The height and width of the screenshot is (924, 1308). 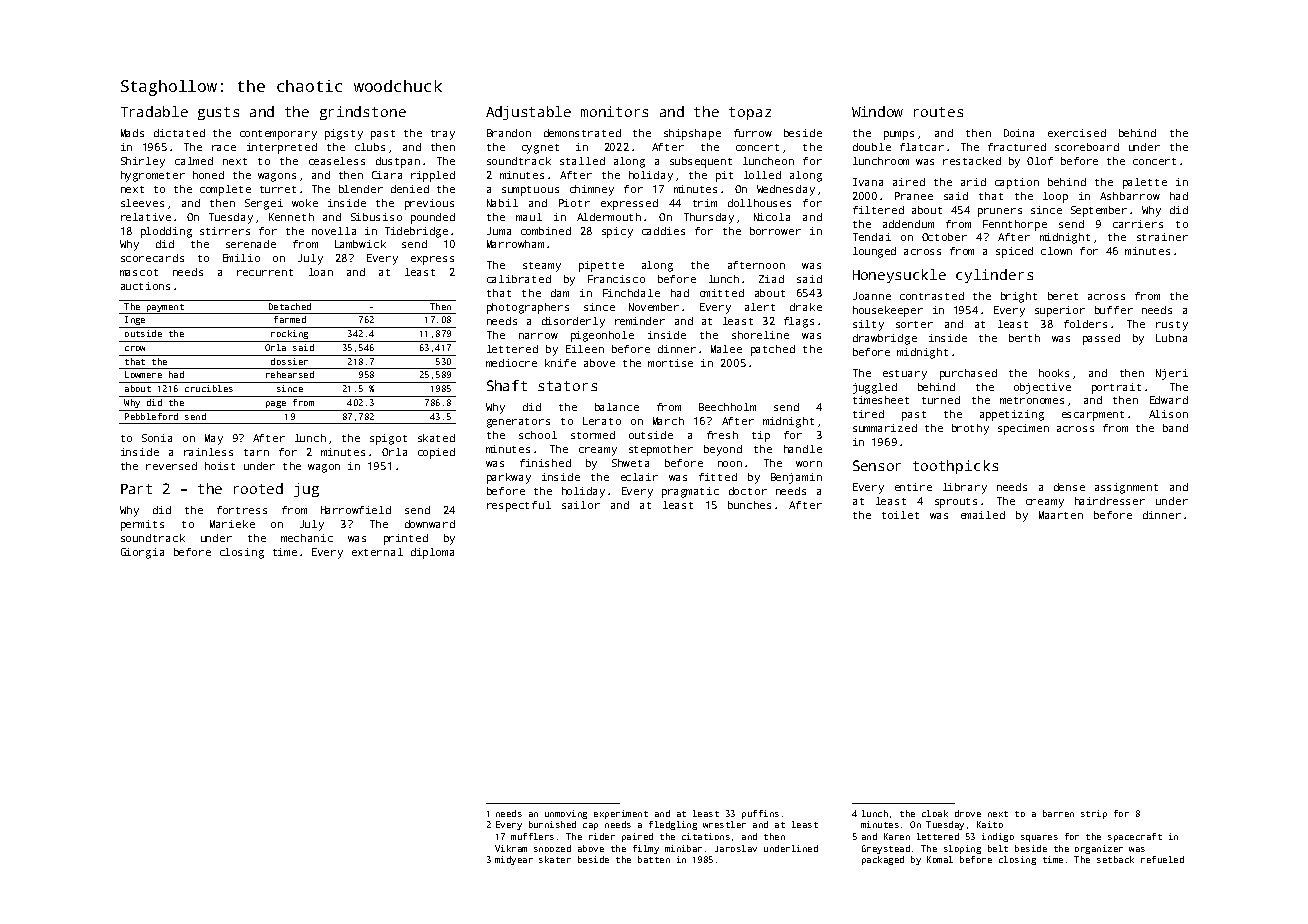 I want to click on school, so click(x=538, y=435).
